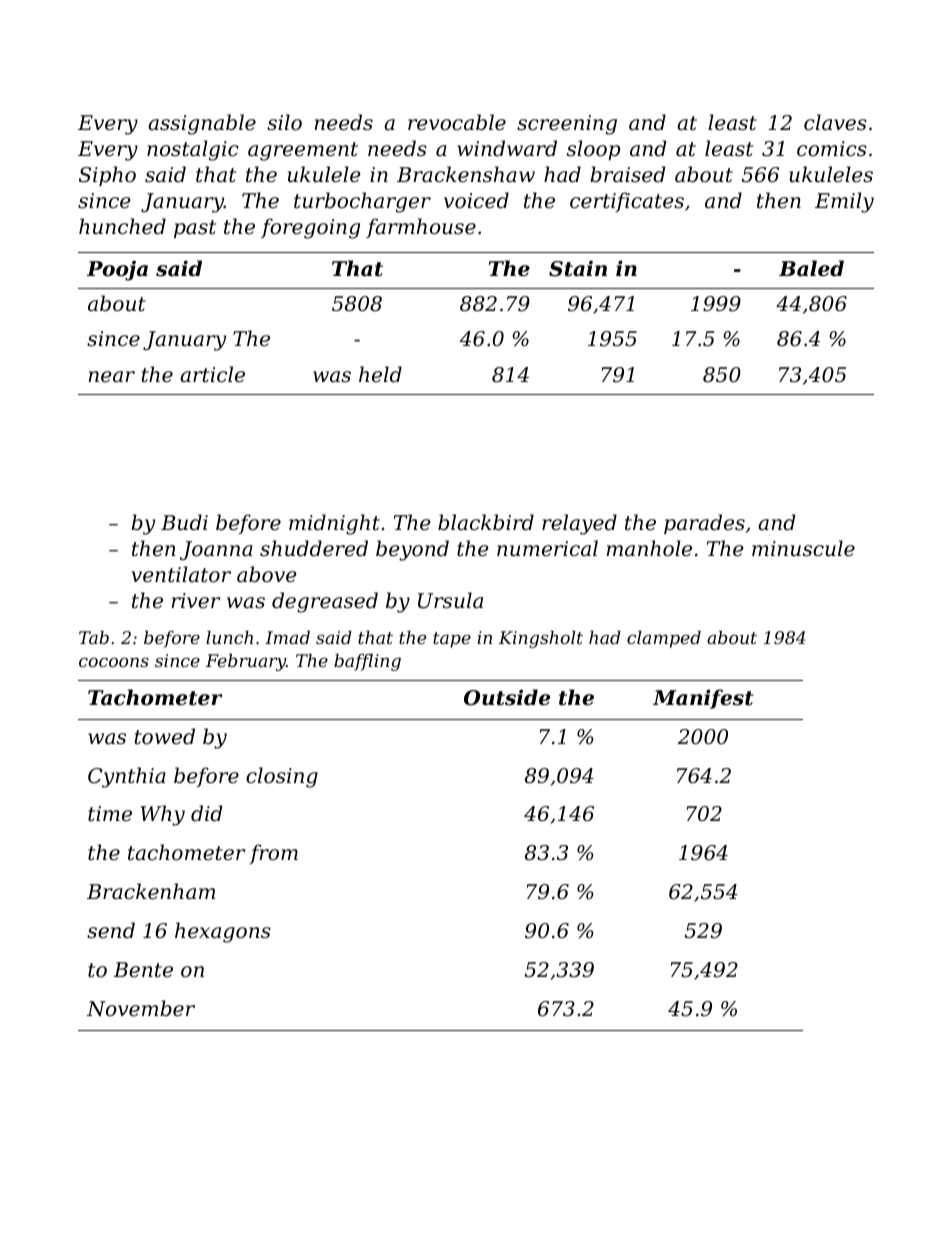 This screenshot has height=1233, width=952. Describe the element at coordinates (223, 932) in the screenshot. I see `hexagons` at that location.
